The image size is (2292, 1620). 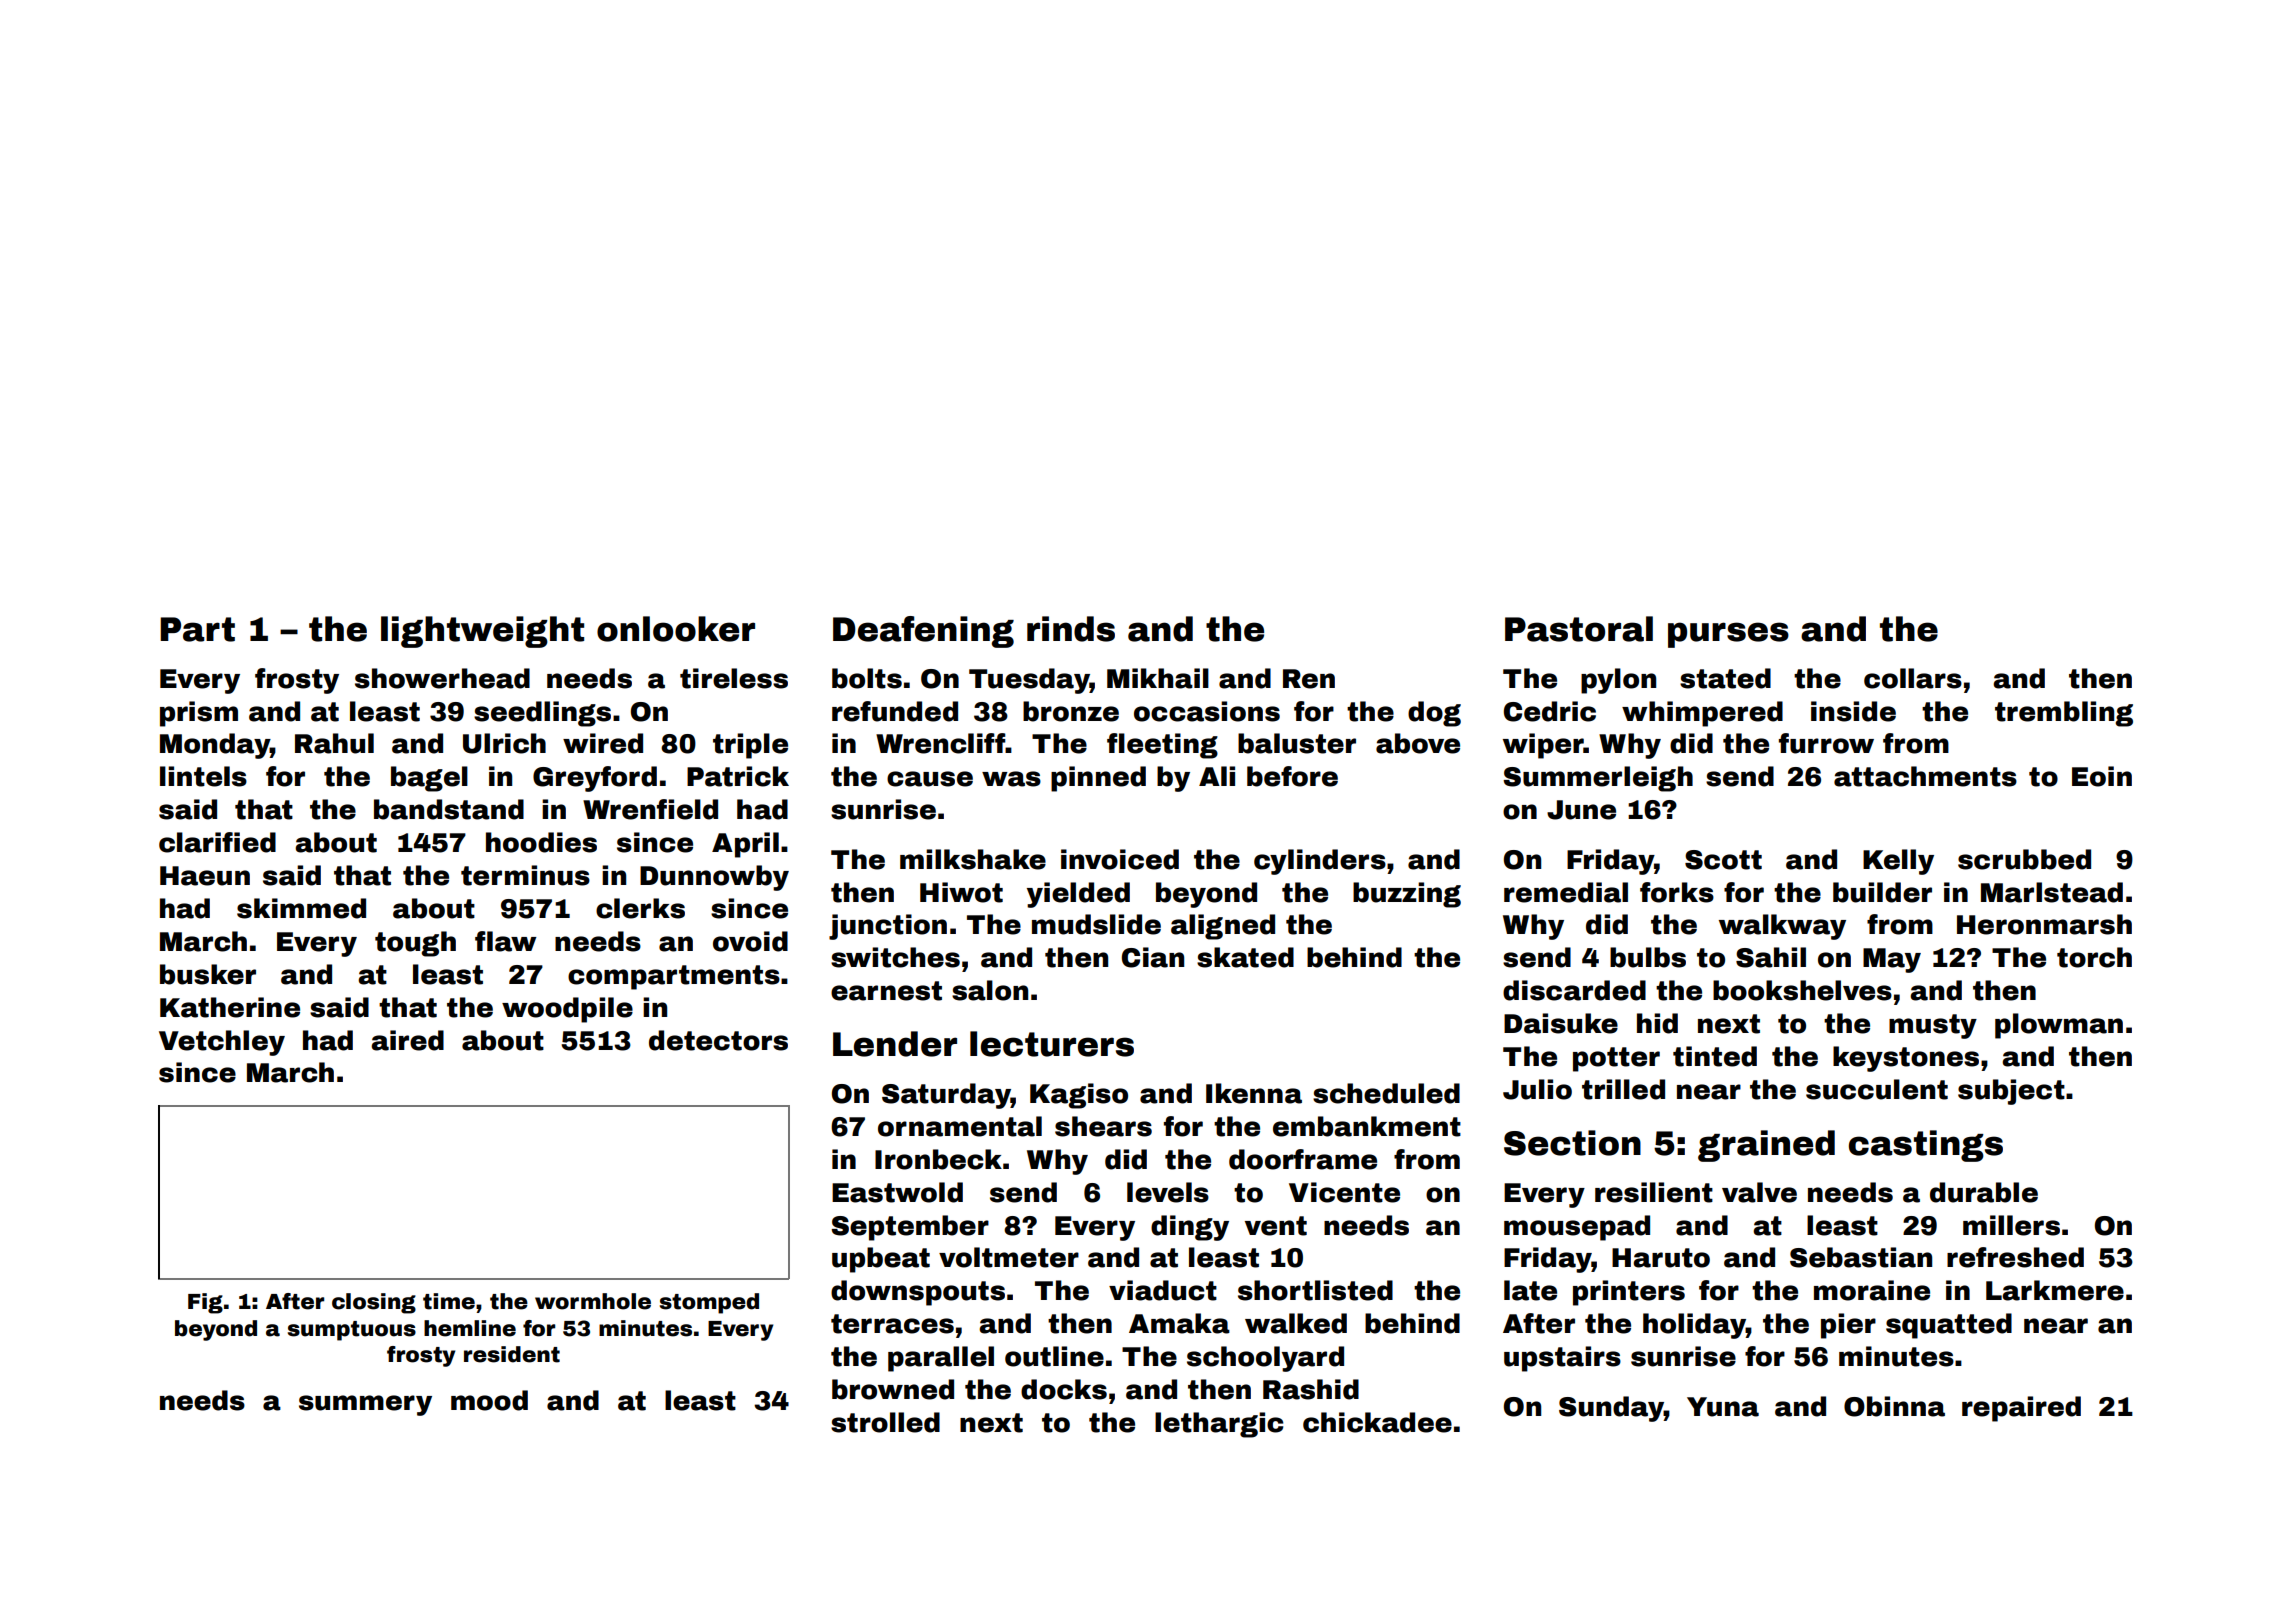 I want to click on woodpile, so click(x=567, y=1010).
